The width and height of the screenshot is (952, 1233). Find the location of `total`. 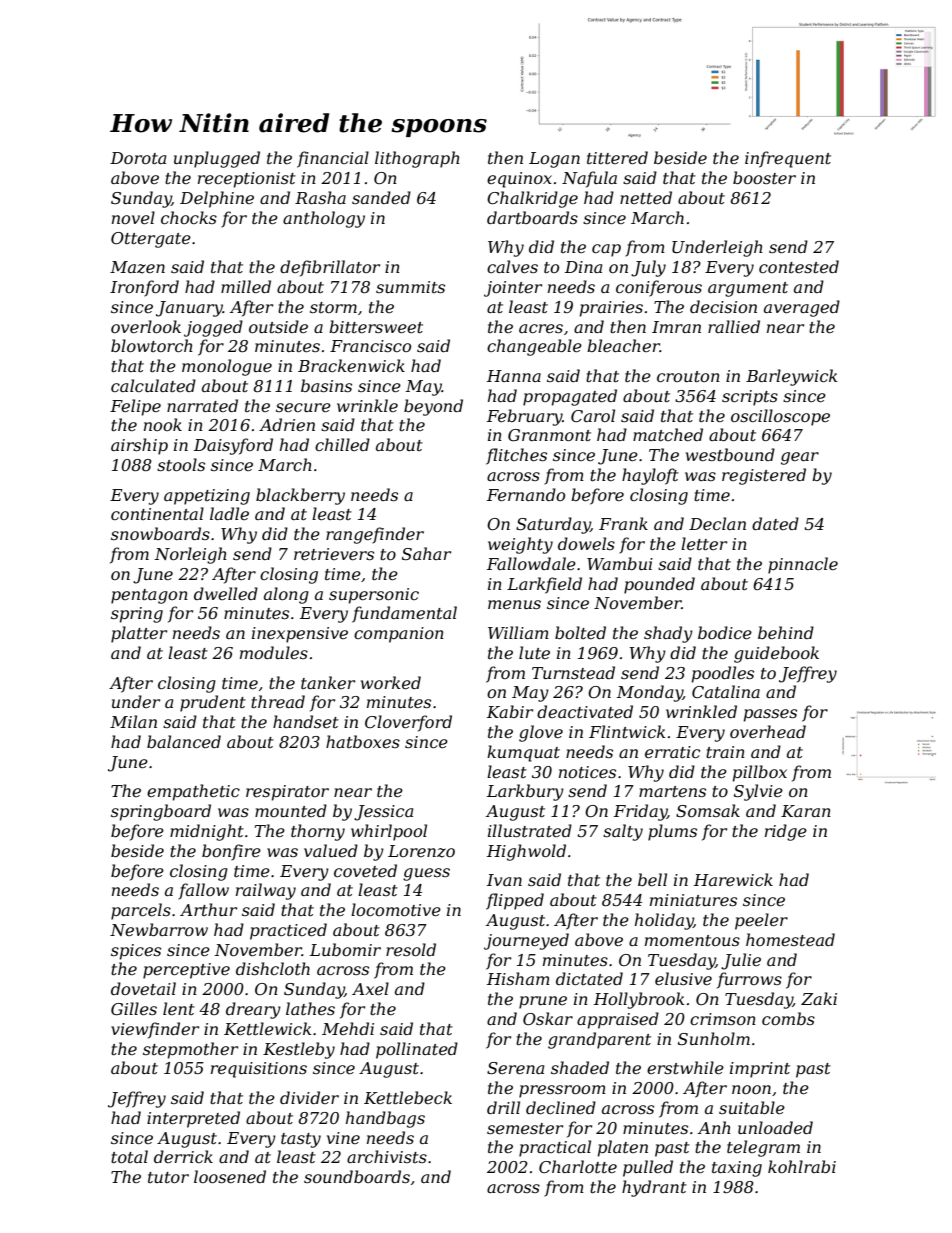

total is located at coordinates (129, 1156).
